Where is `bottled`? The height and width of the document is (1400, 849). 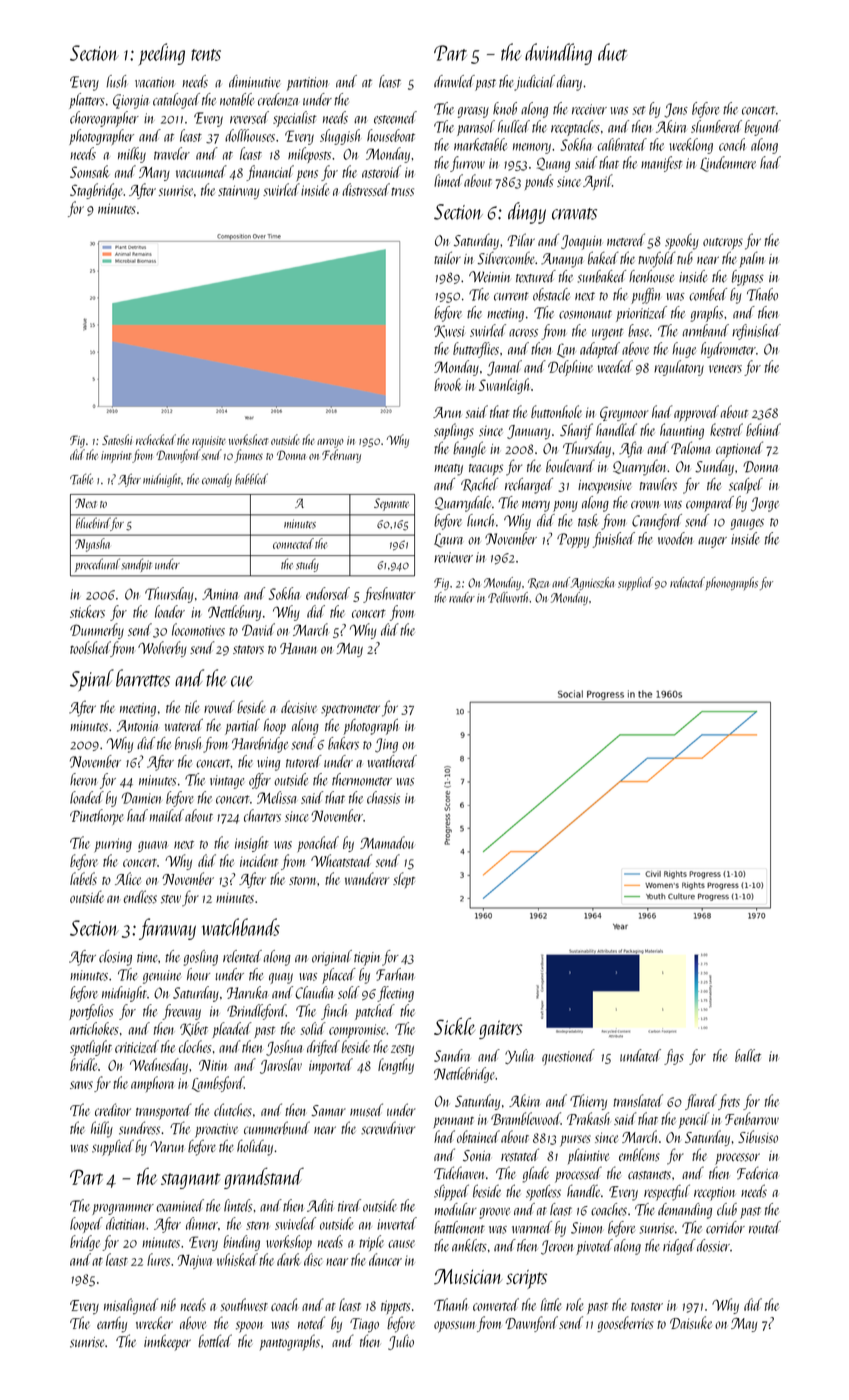 bottled is located at coordinates (215, 1341).
